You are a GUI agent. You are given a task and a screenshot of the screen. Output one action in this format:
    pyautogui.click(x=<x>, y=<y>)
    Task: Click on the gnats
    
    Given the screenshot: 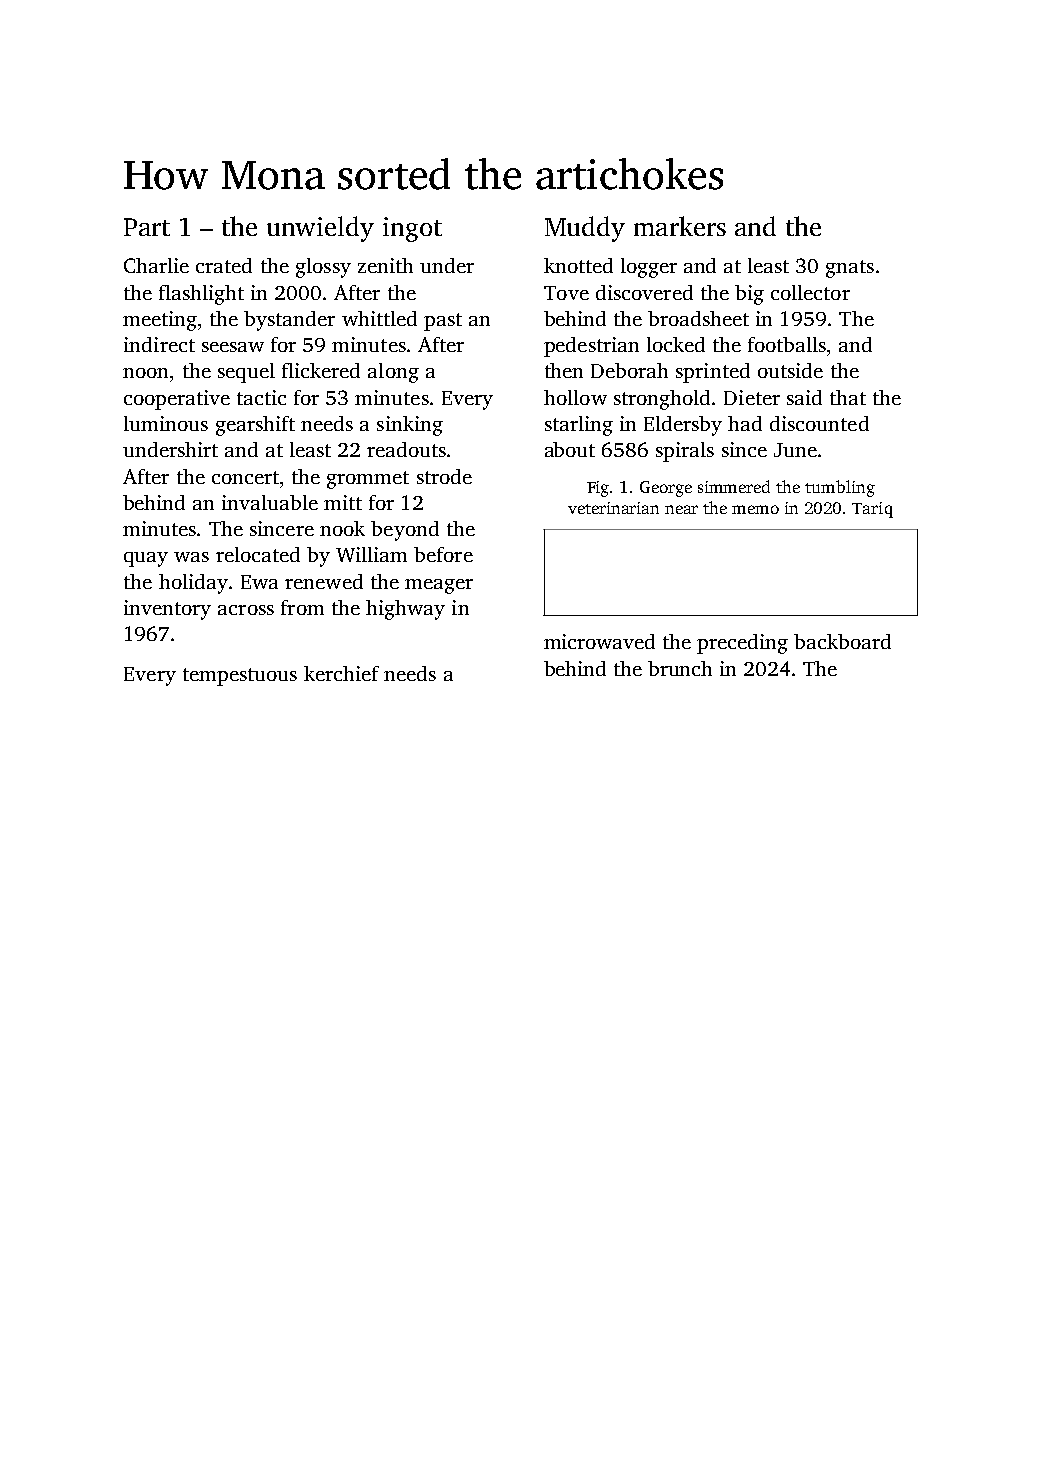 What is the action you would take?
    pyautogui.click(x=850, y=269)
